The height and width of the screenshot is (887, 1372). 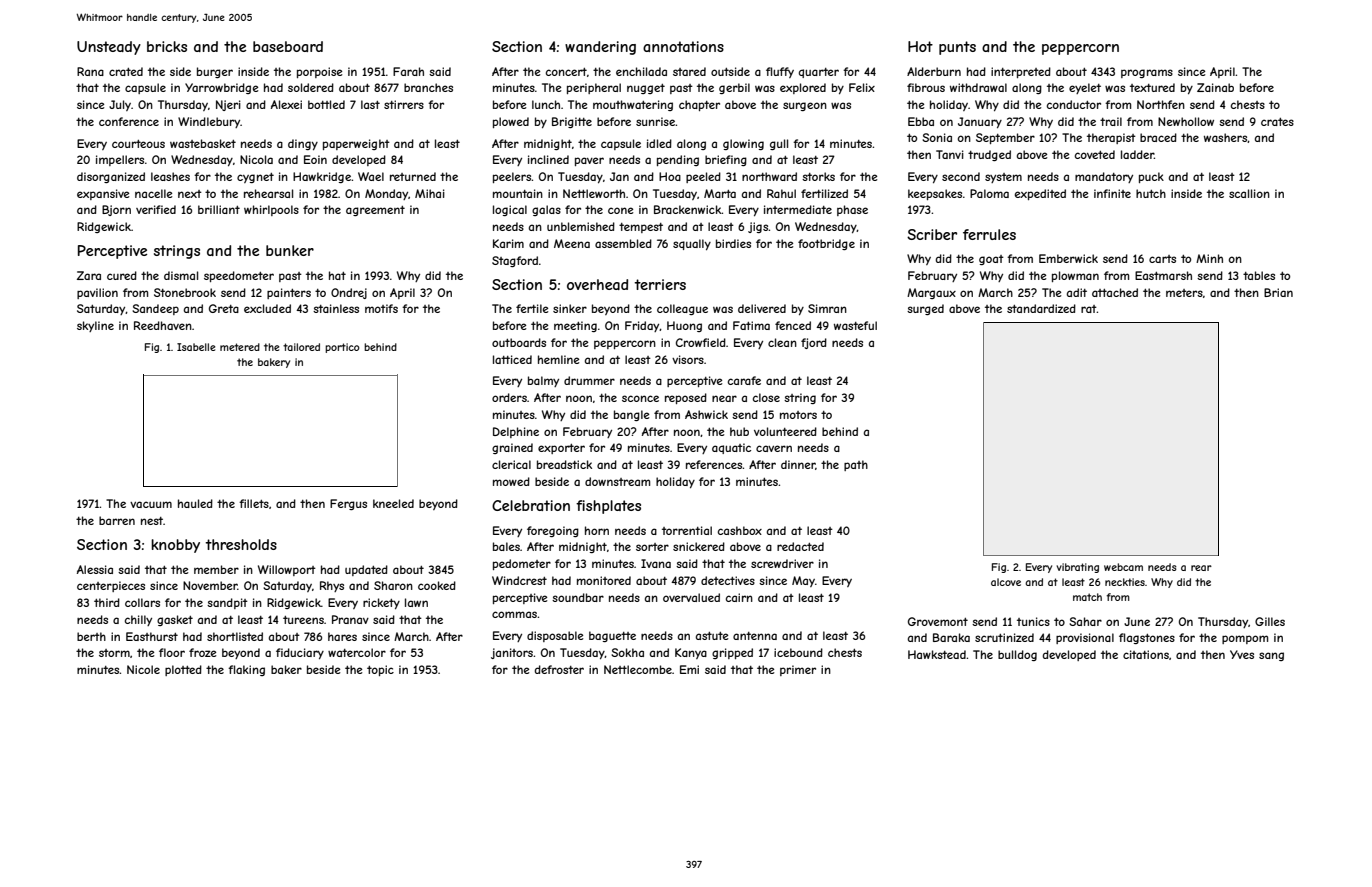 What do you see at coordinates (1041, 308) in the screenshot?
I see `standardized` at bounding box center [1041, 308].
